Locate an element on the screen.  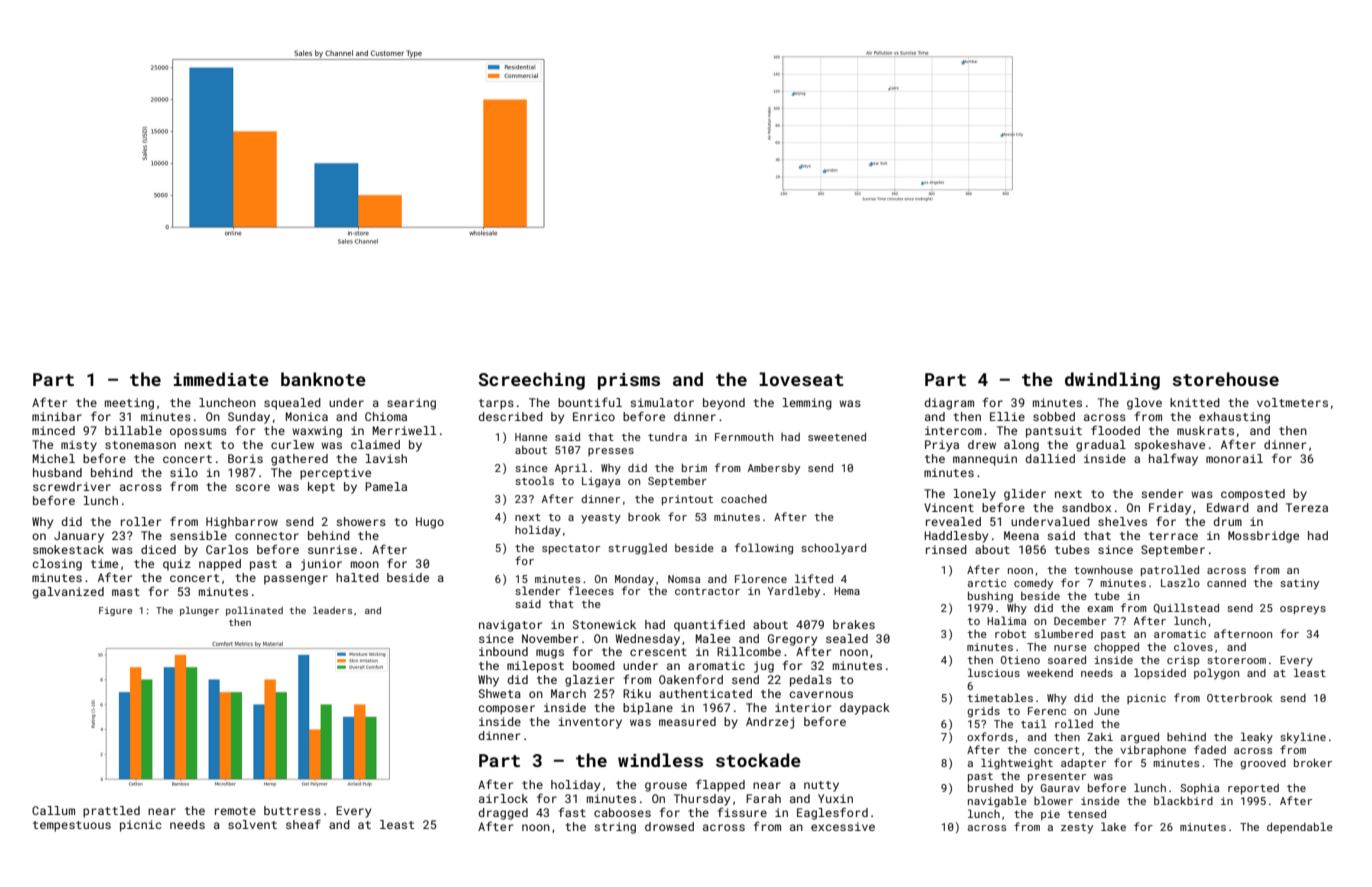
gradual is located at coordinates (1101, 446).
